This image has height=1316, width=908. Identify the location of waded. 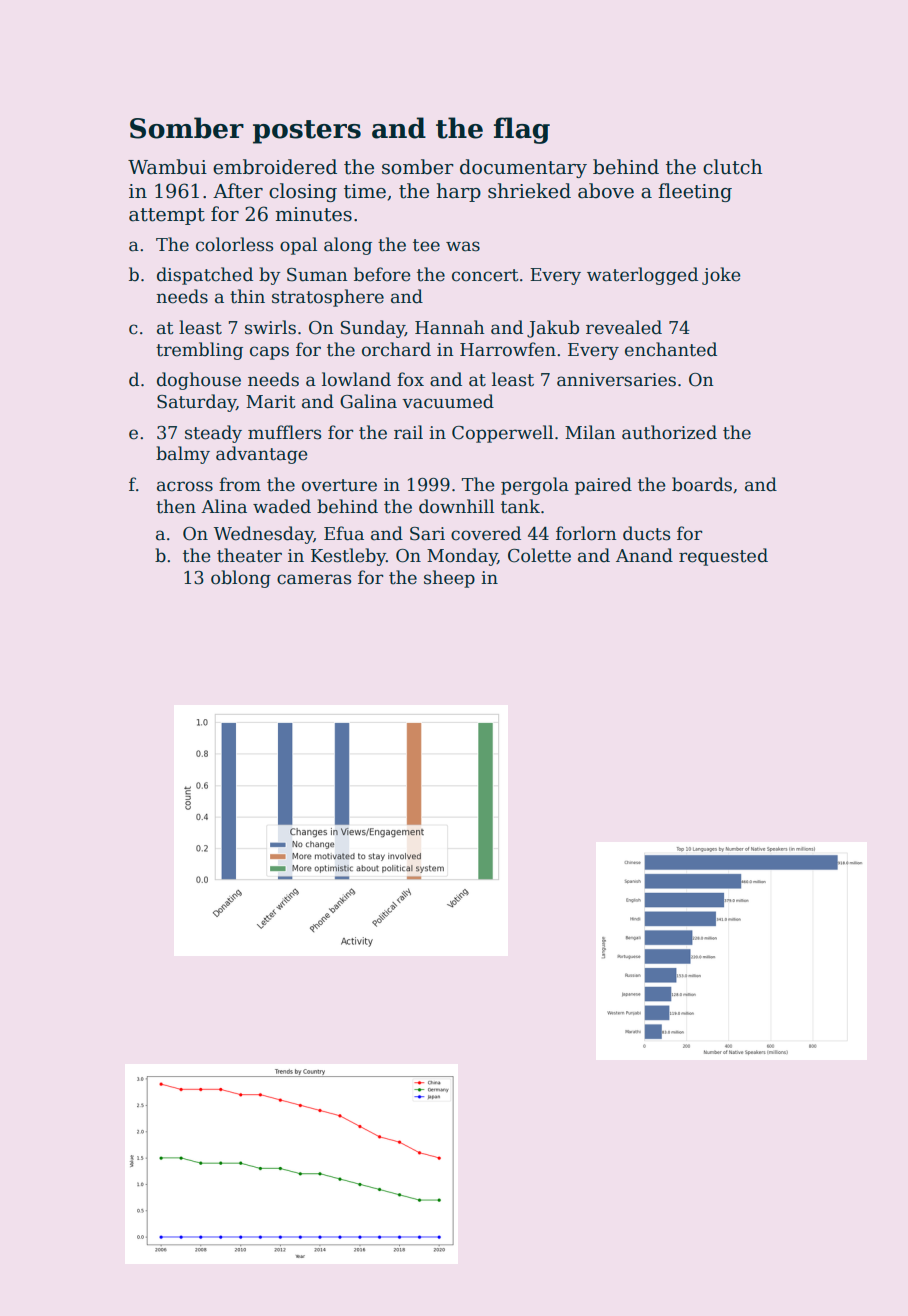
(282, 506).
